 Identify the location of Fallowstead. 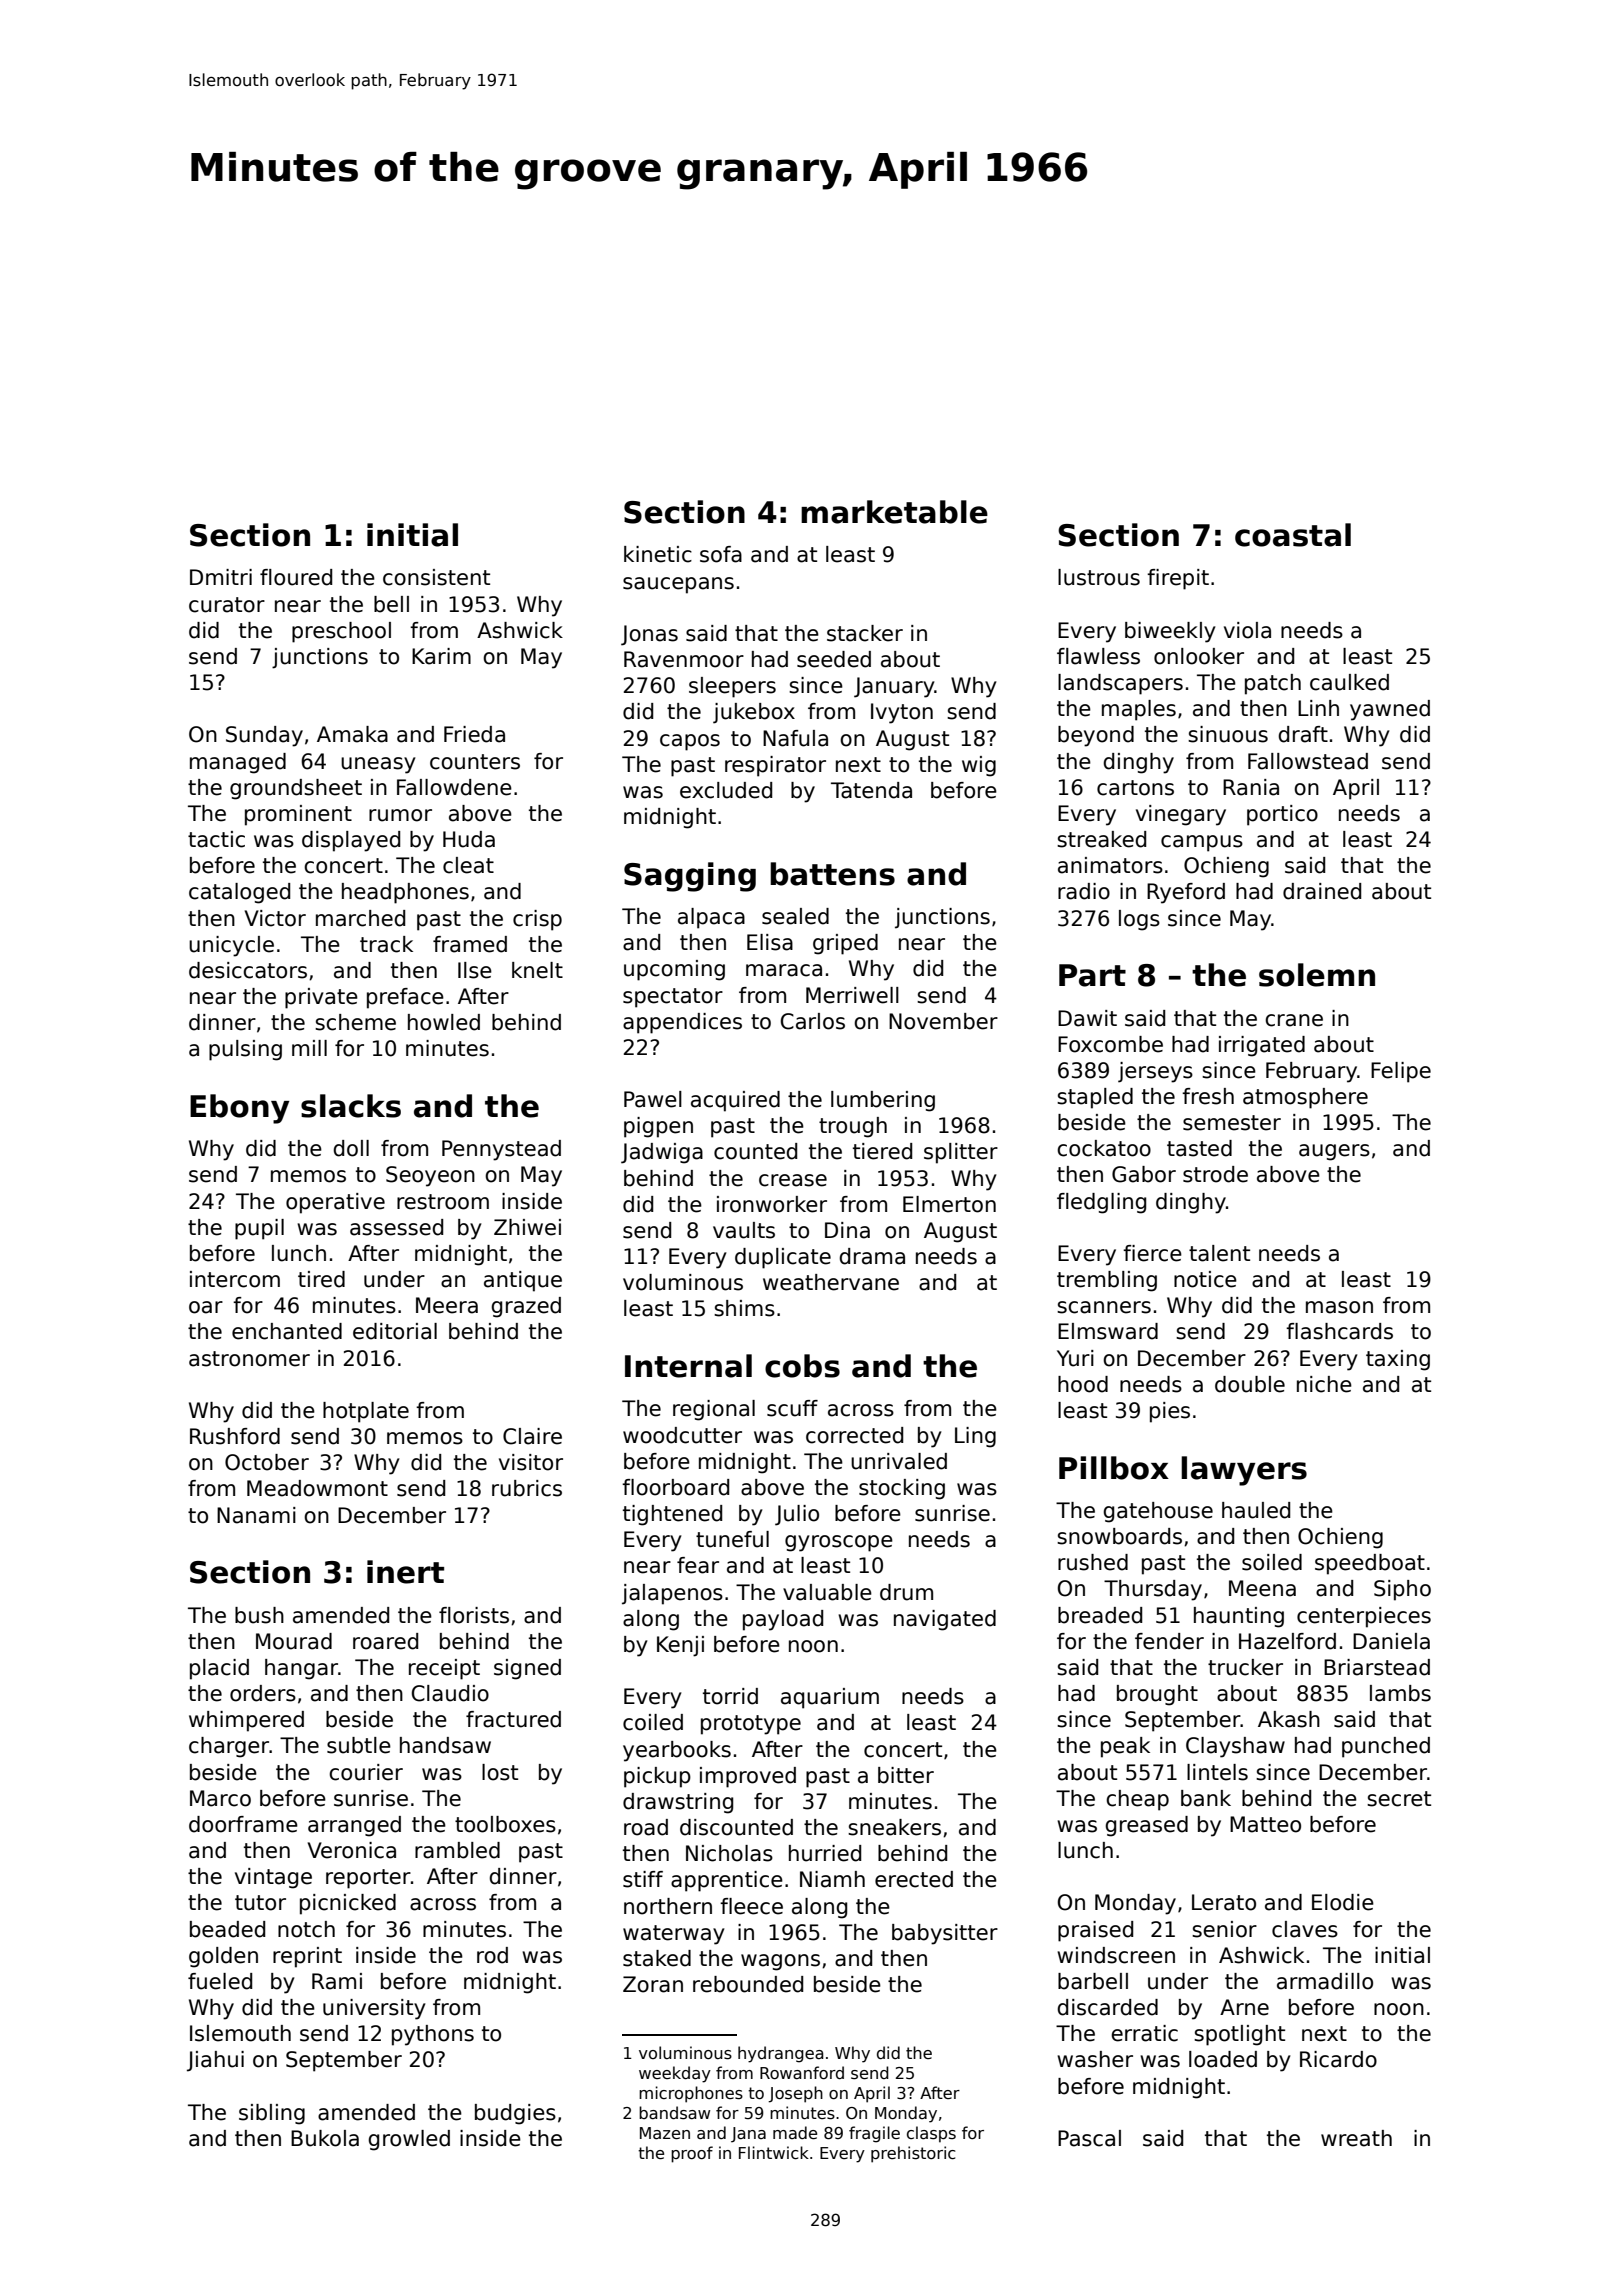
(1308, 761).
